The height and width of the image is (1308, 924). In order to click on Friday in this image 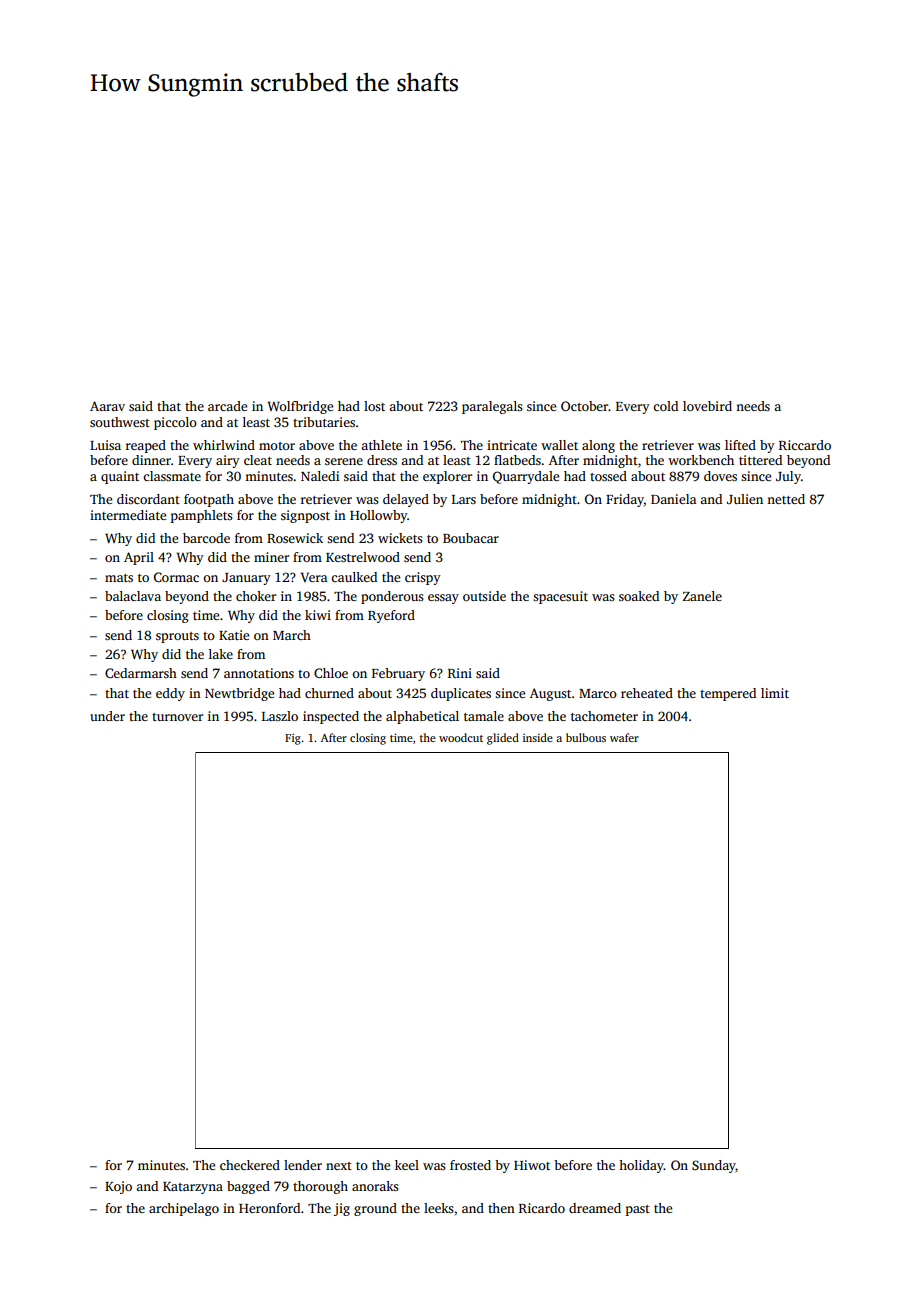, I will do `click(625, 500)`.
